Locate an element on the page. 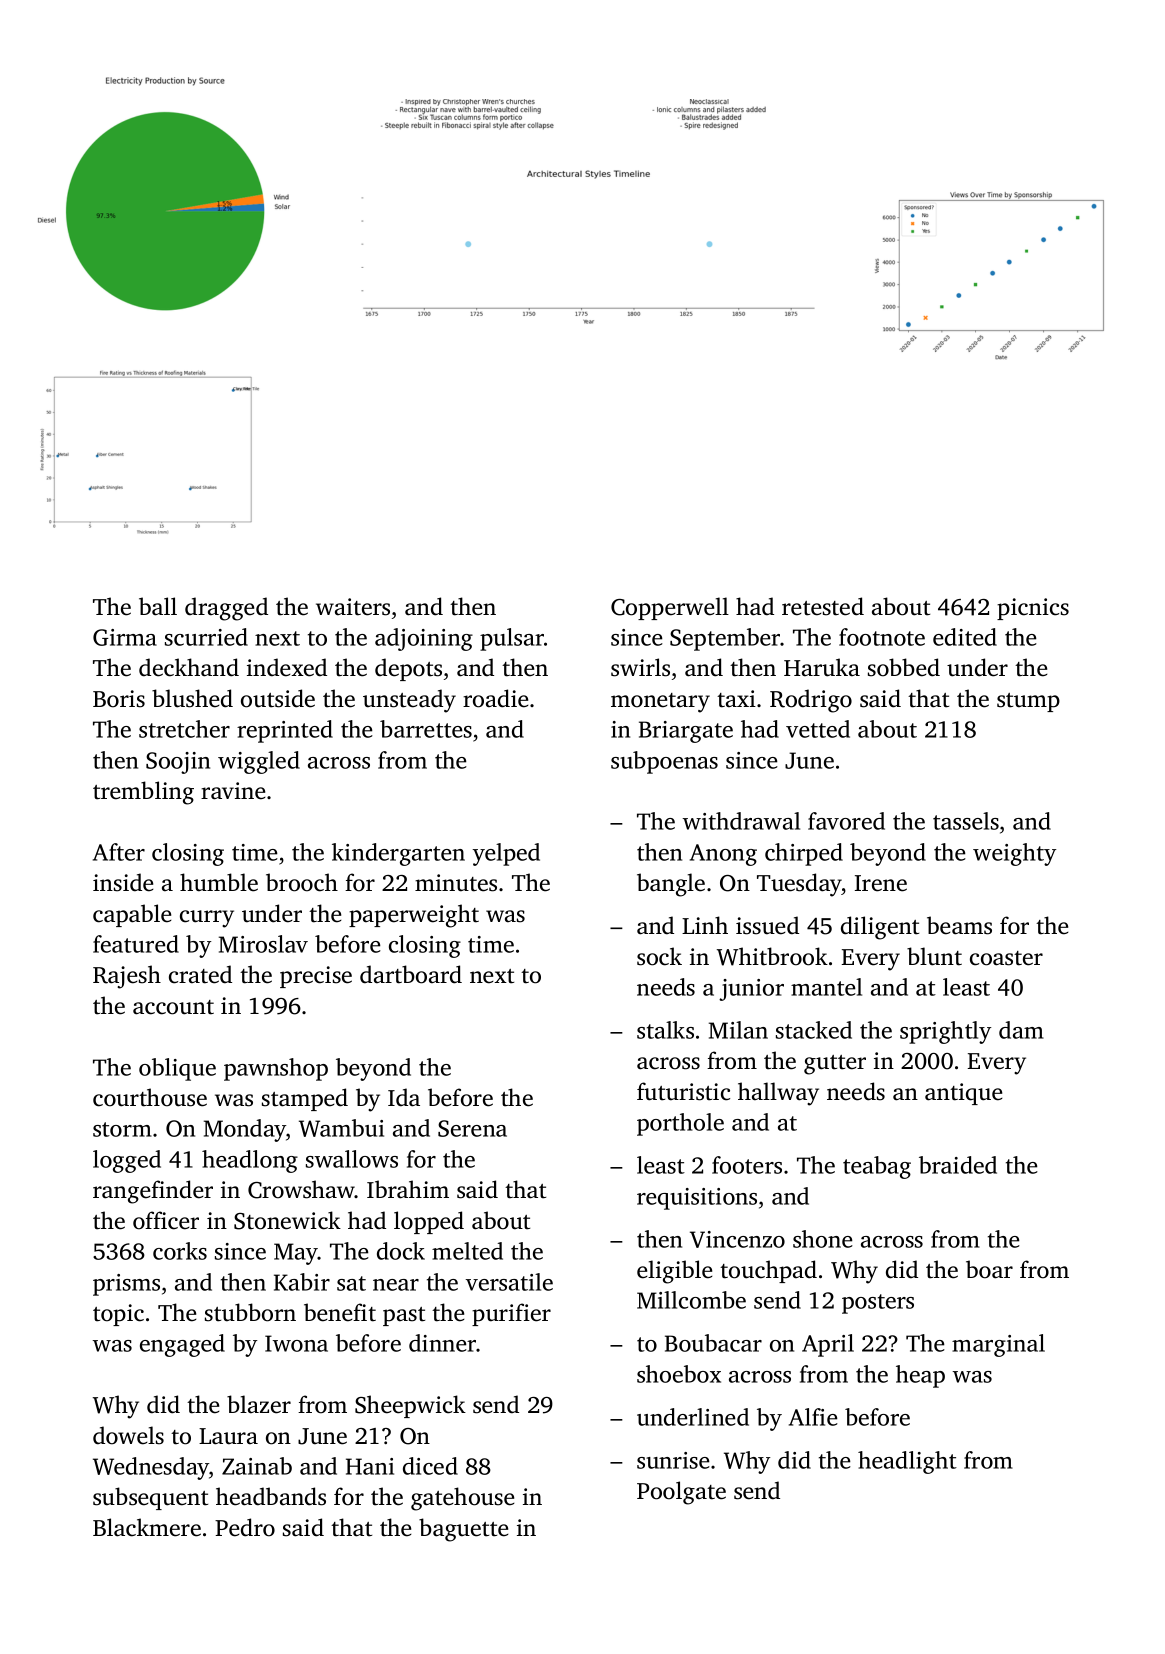 This document has width=1165, height=1654. diced is located at coordinates (430, 1466).
